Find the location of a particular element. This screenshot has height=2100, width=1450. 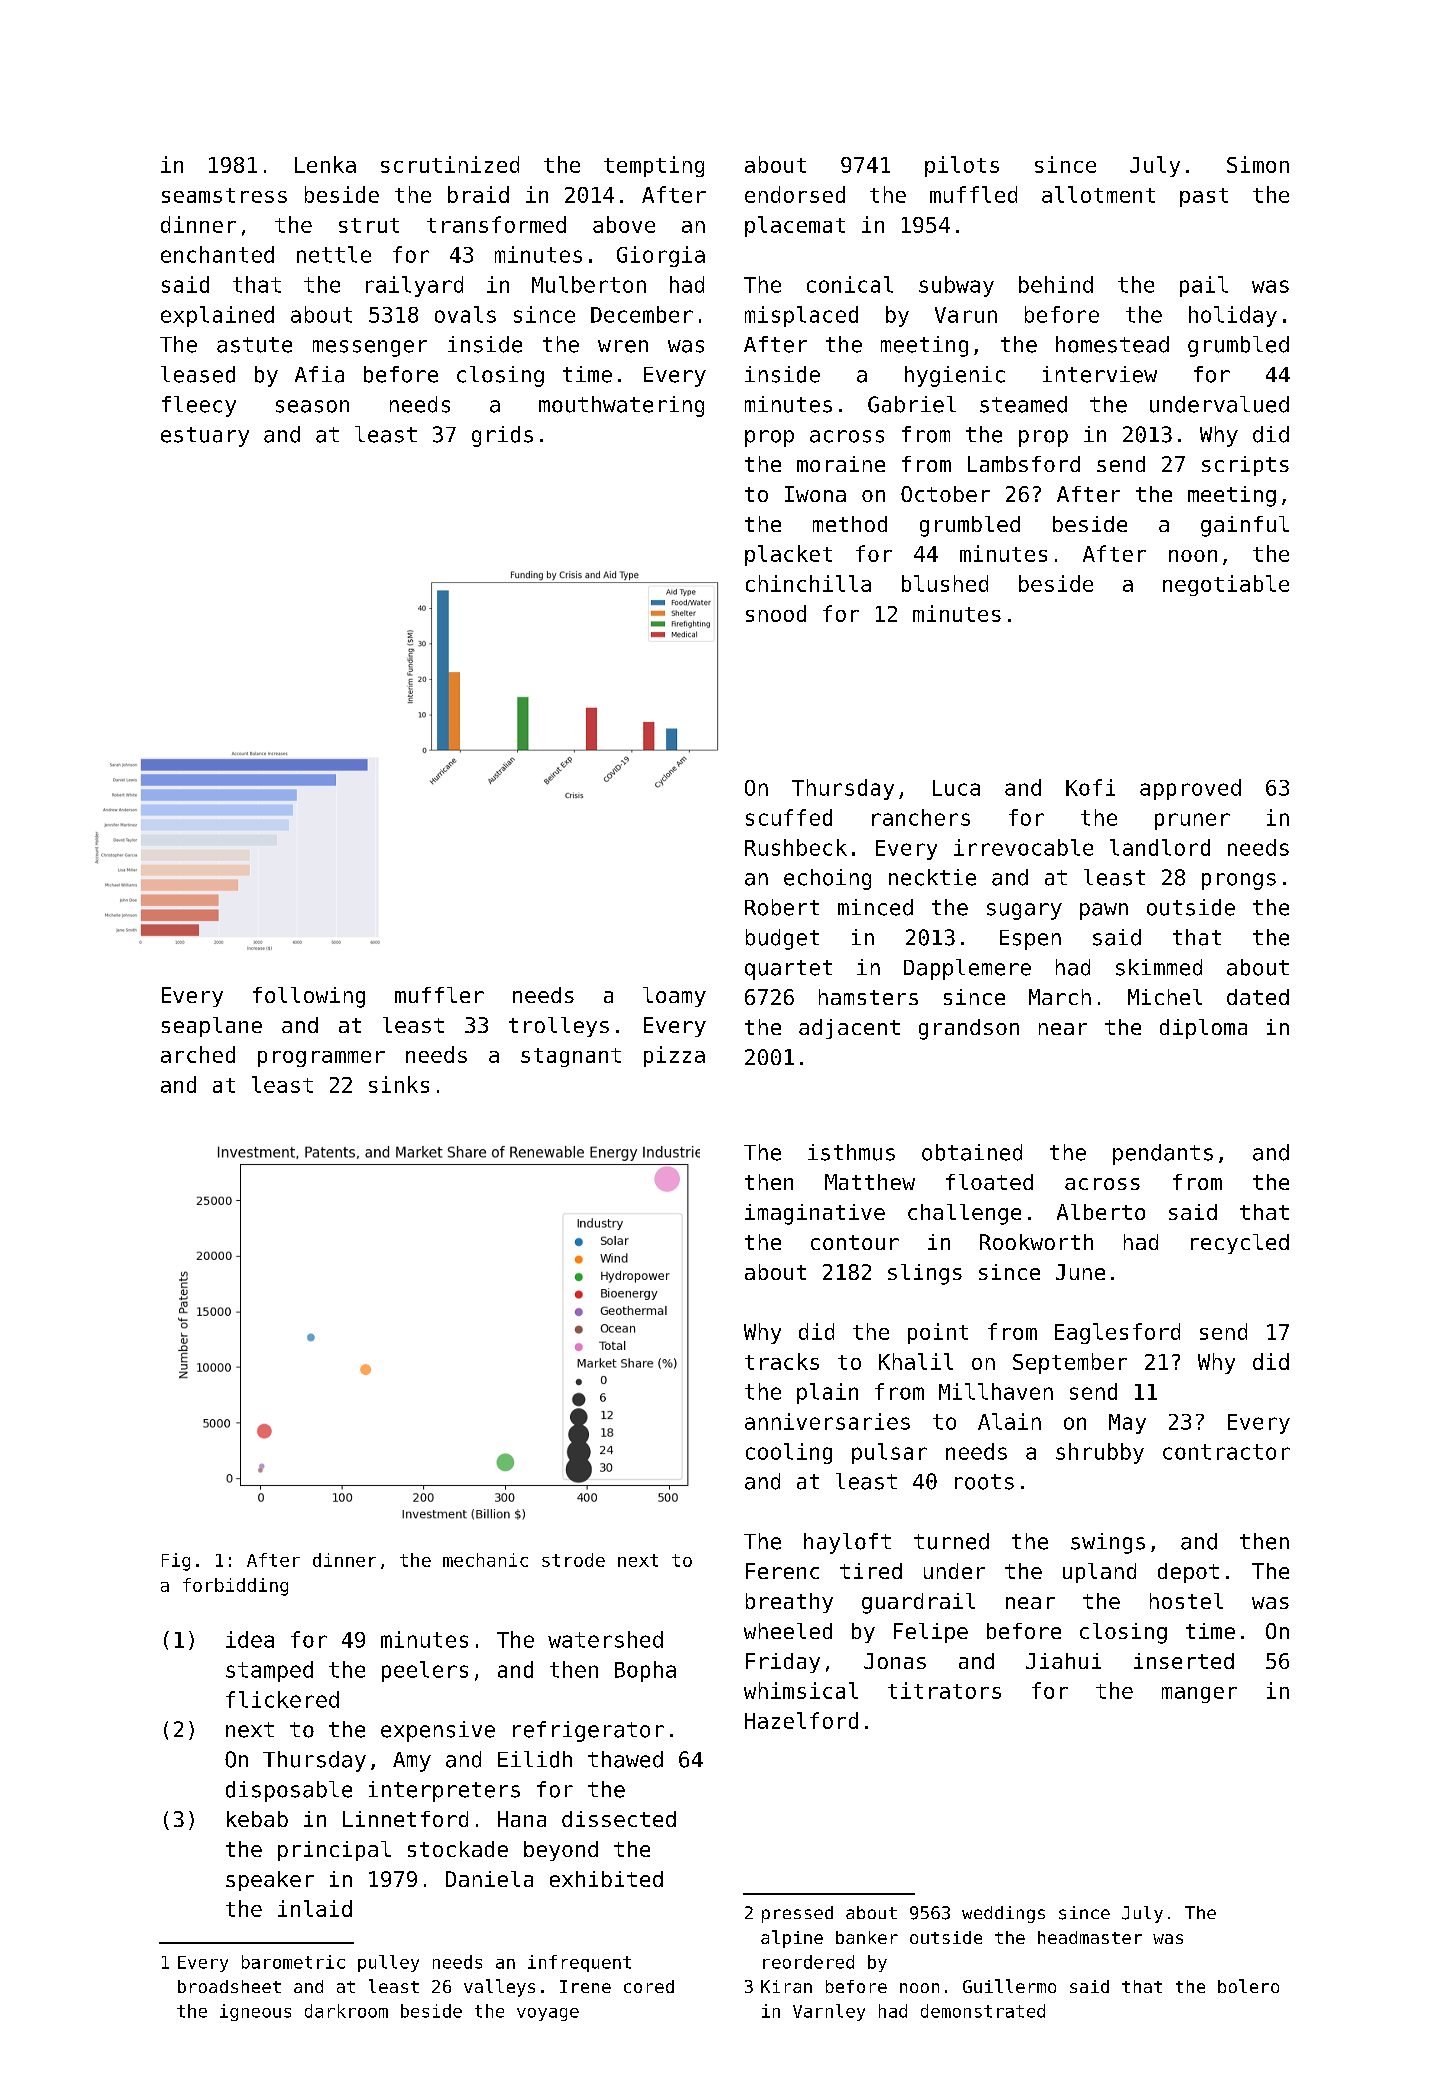

sinks is located at coordinates (399, 1084).
